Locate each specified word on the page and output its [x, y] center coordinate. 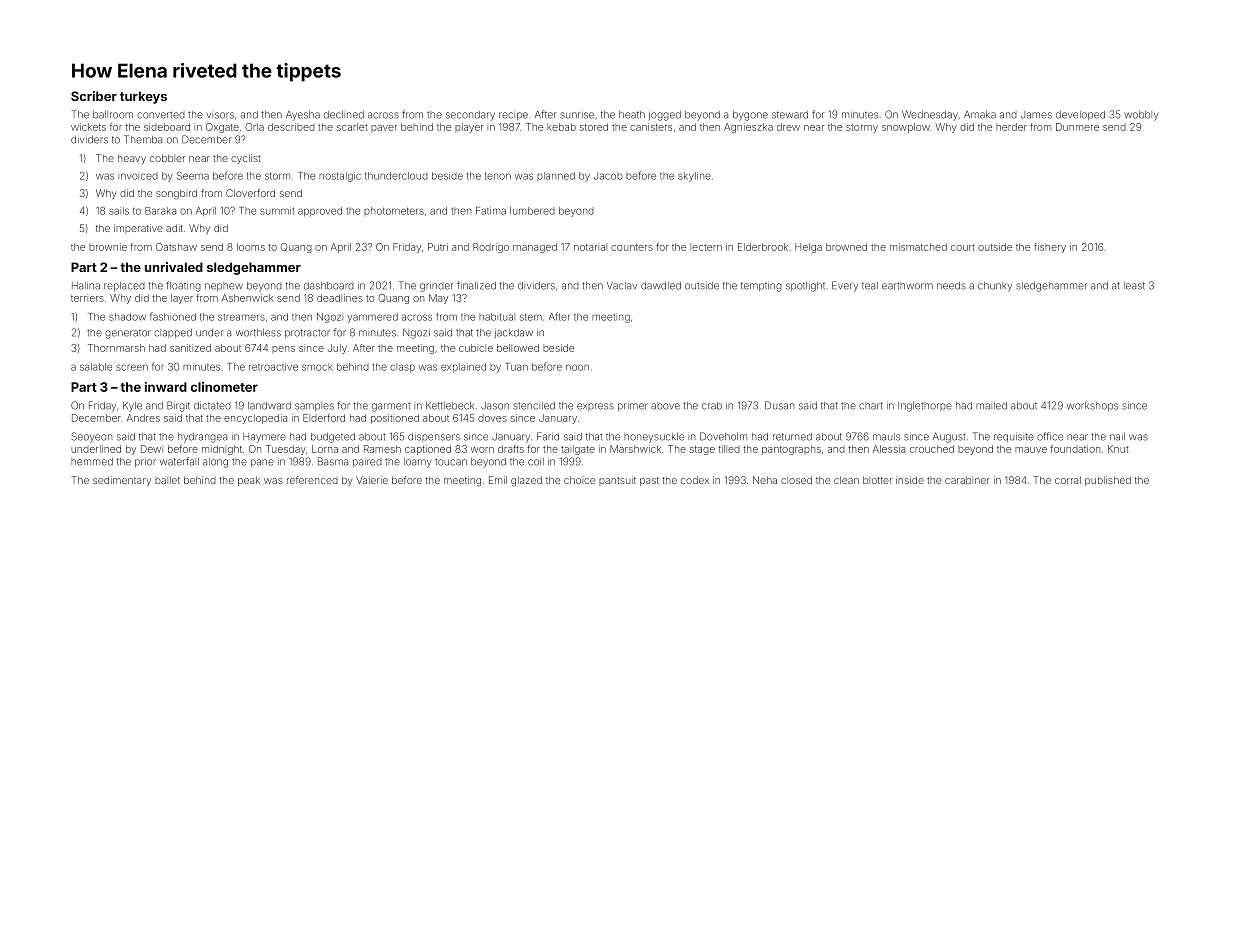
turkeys [143, 97]
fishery [1050, 248]
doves [492, 418]
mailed [991, 406]
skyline [694, 177]
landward [269, 406]
